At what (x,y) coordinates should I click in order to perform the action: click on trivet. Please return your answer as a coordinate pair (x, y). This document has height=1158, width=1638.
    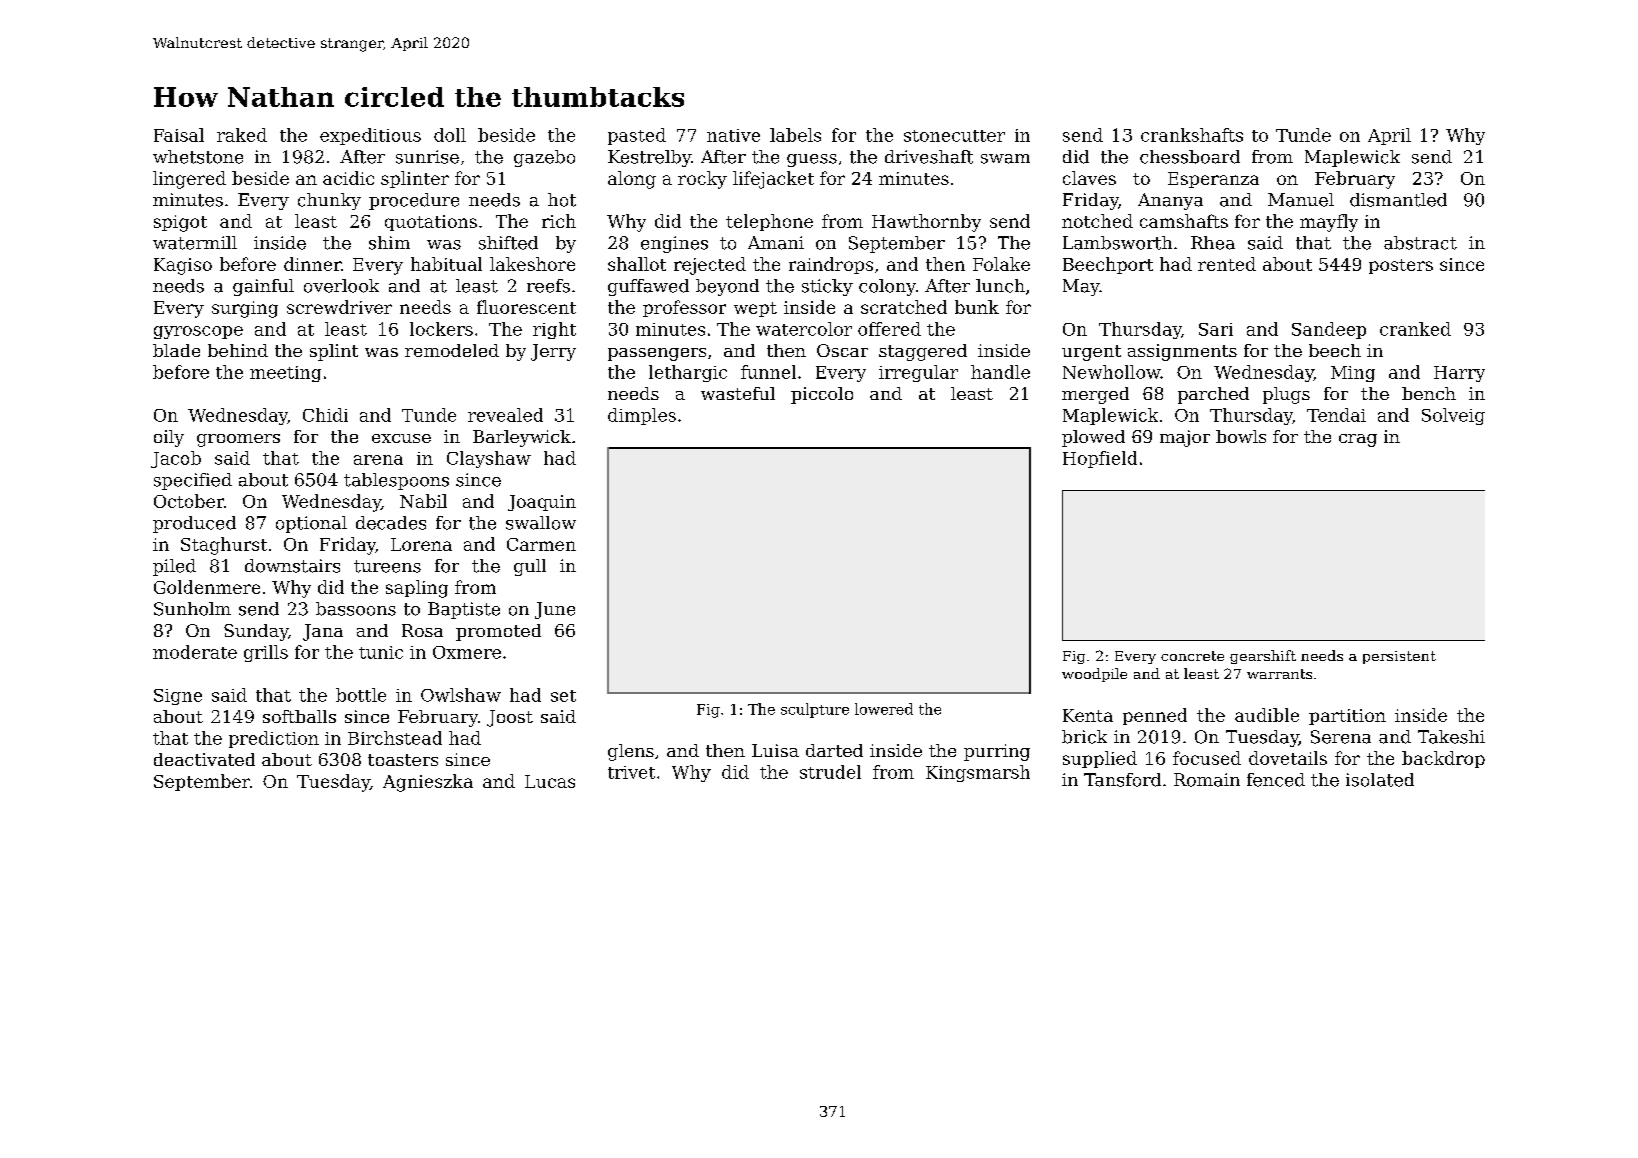
    Looking at the image, I should click on (631, 772).
